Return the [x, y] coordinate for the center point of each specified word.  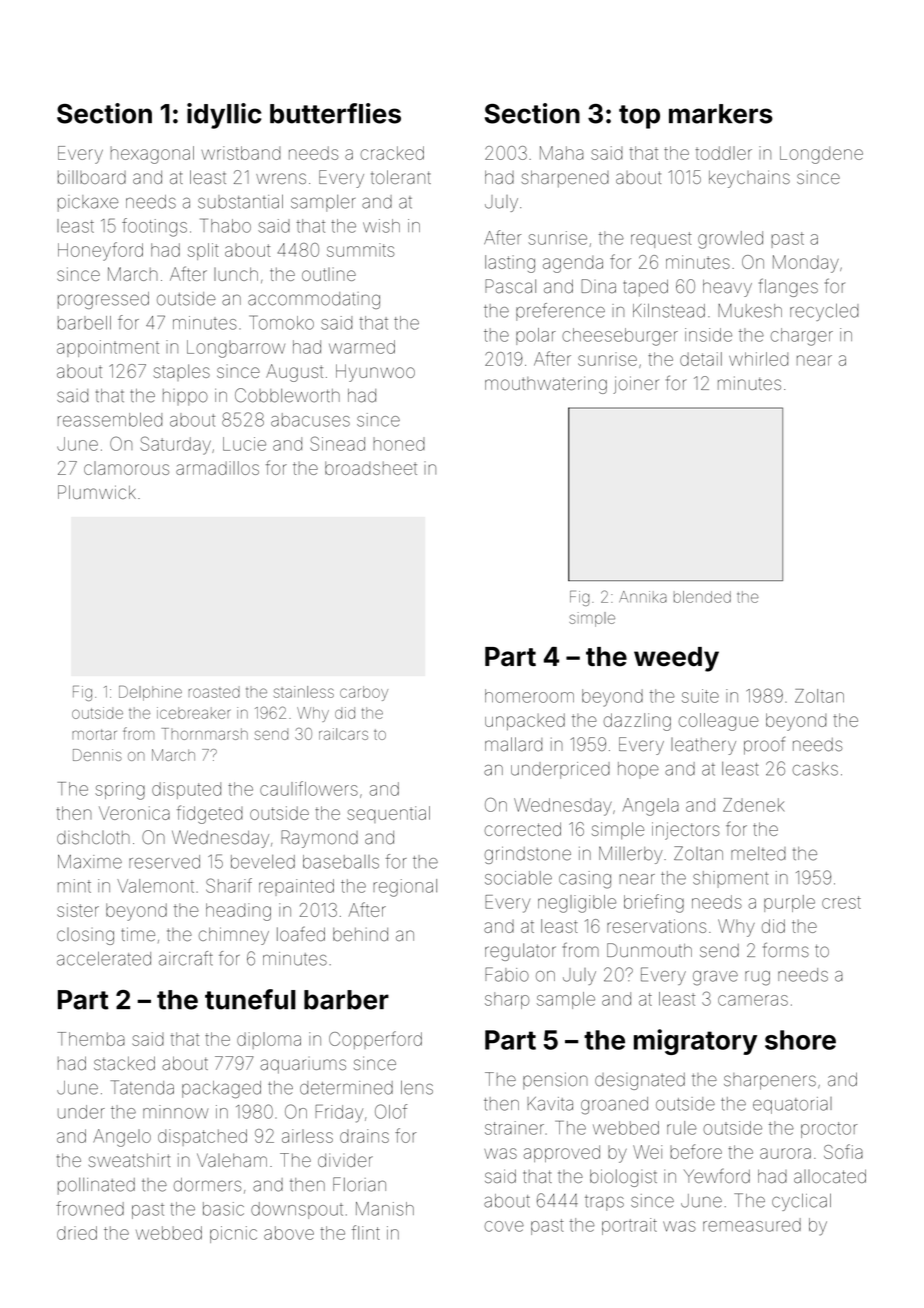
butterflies [335, 113]
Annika [643, 597]
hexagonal [152, 155]
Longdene [821, 155]
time [138, 934]
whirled [758, 359]
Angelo [122, 1138]
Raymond [319, 839]
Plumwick [97, 492]
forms [786, 950]
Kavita [550, 1104]
